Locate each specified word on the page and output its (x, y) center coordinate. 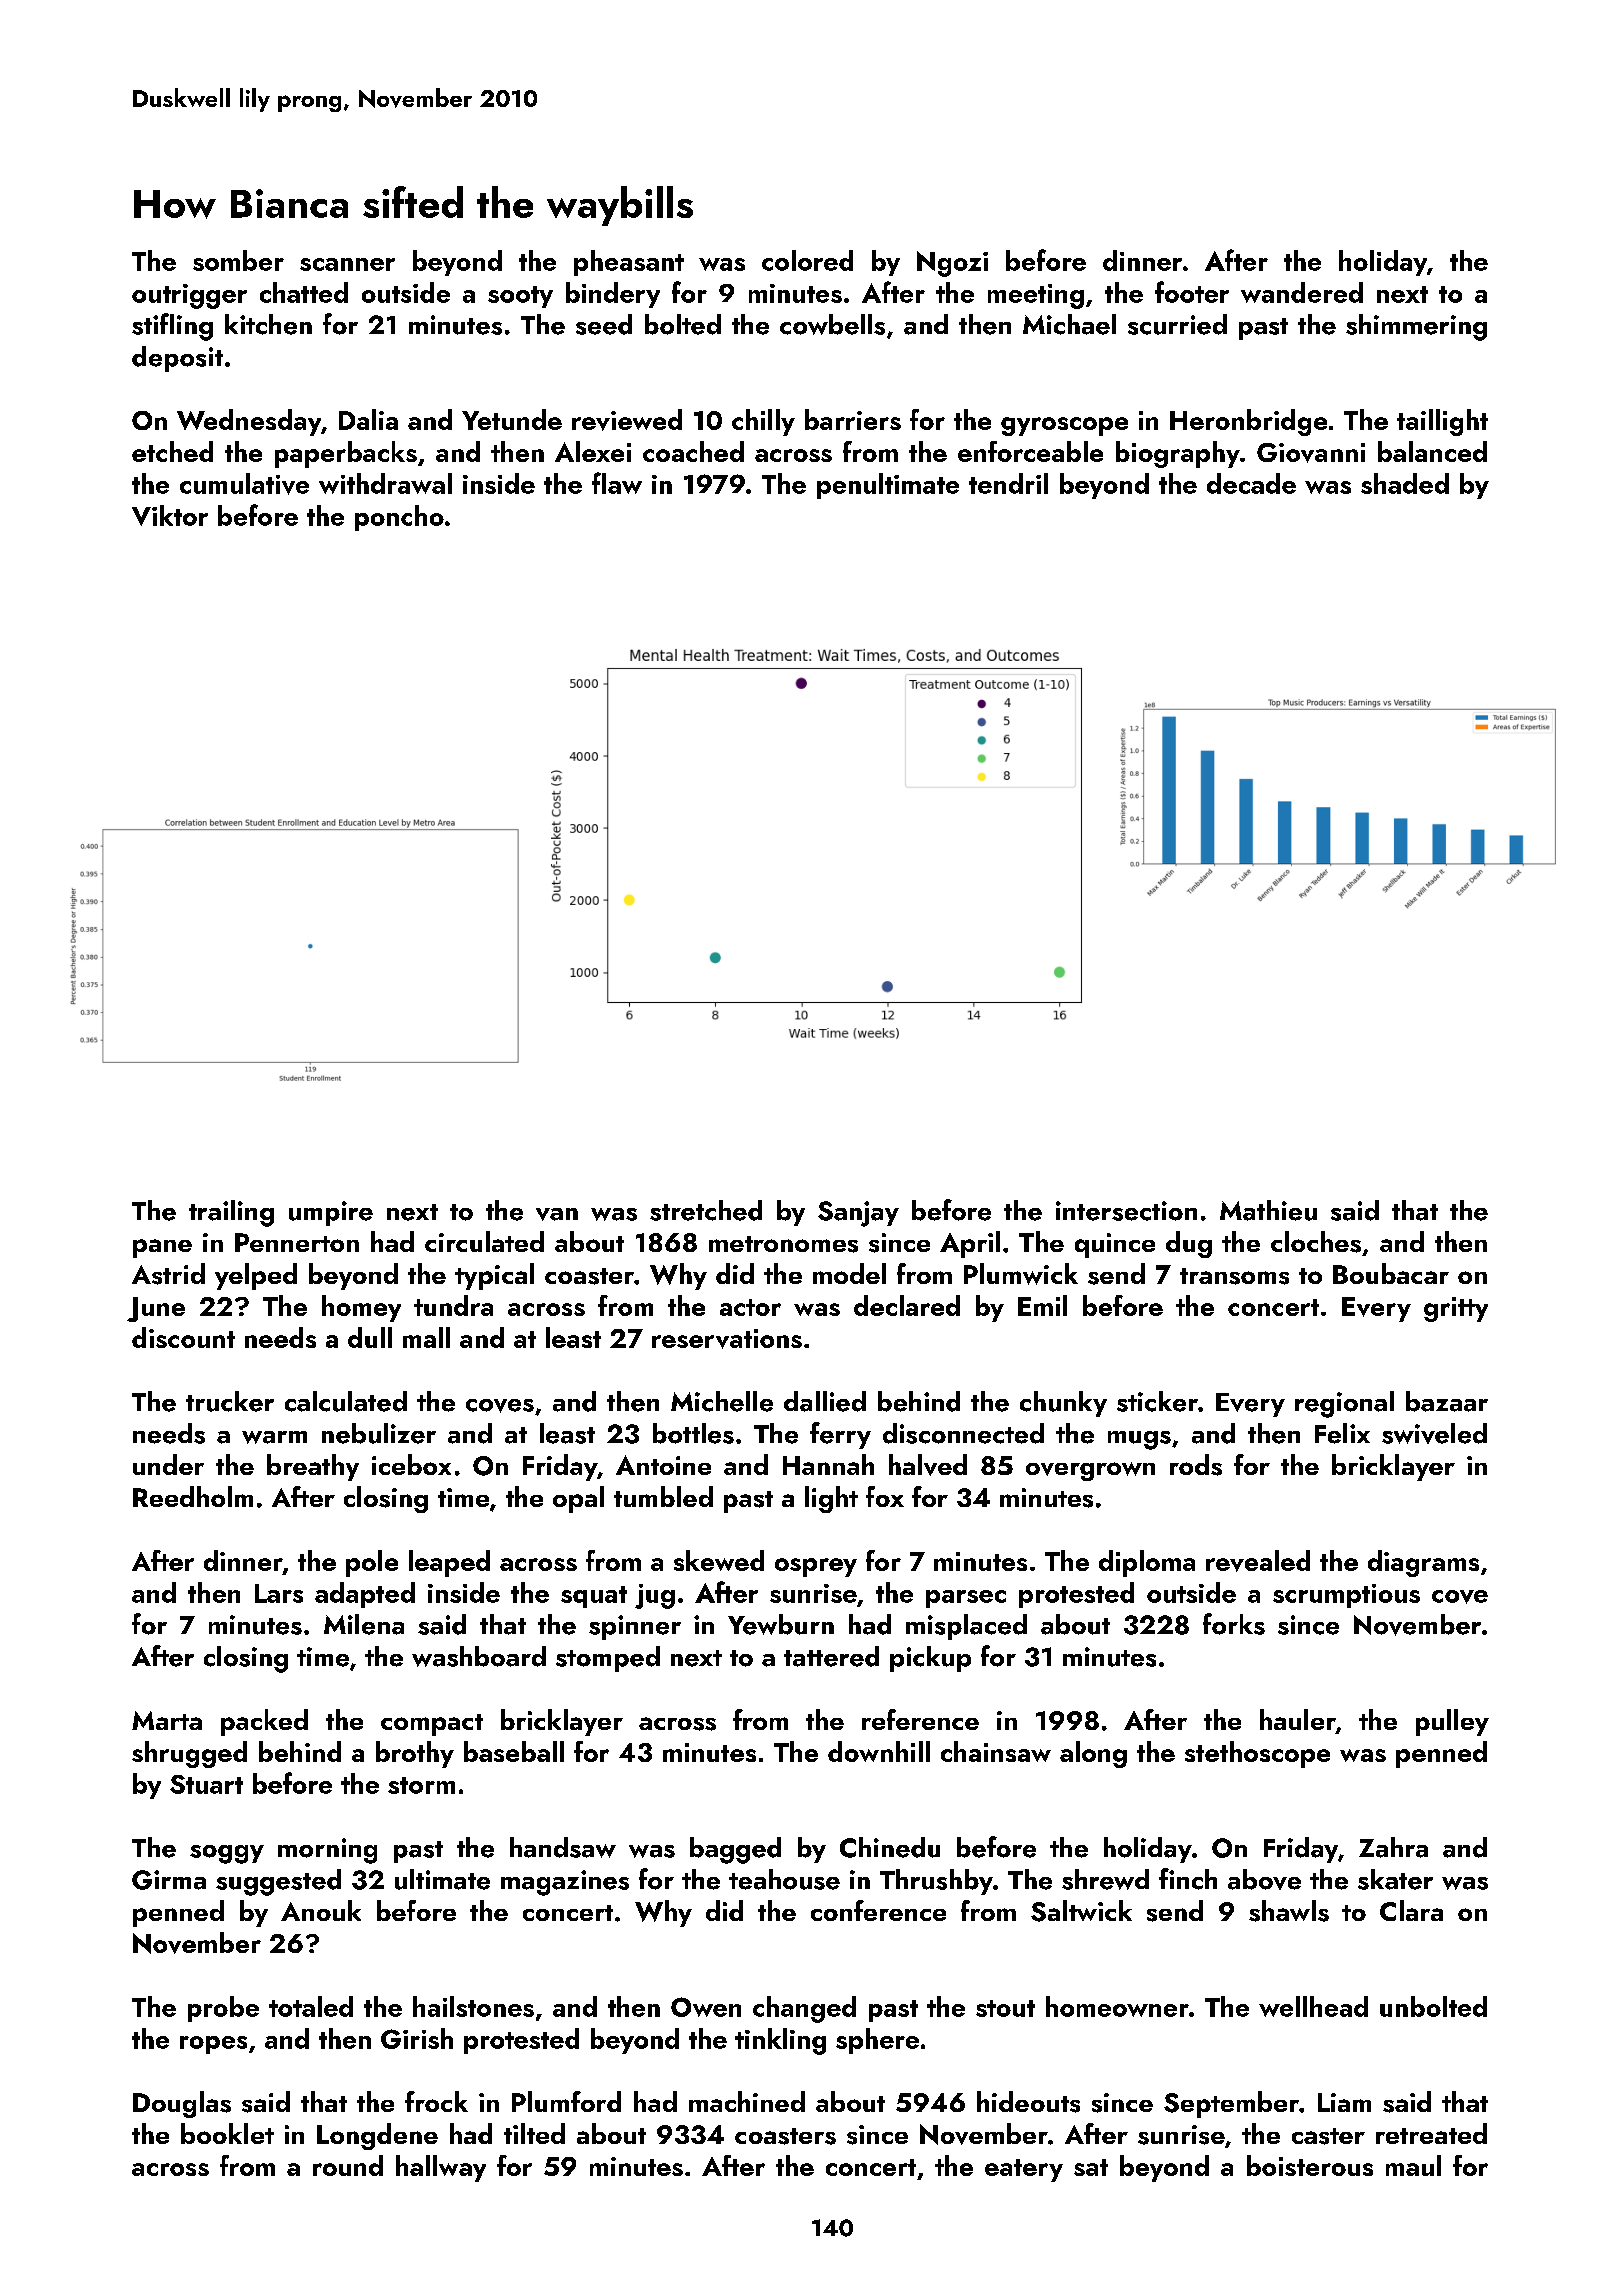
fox (885, 1496)
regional (1344, 1404)
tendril (1008, 483)
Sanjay (858, 1214)
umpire (331, 1213)
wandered (1302, 292)
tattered (831, 1656)
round (348, 2165)
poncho (399, 518)
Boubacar (1391, 1273)
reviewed (627, 420)
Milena (364, 1624)
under (168, 1464)
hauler (1298, 1719)
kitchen (268, 324)
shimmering (1416, 327)
